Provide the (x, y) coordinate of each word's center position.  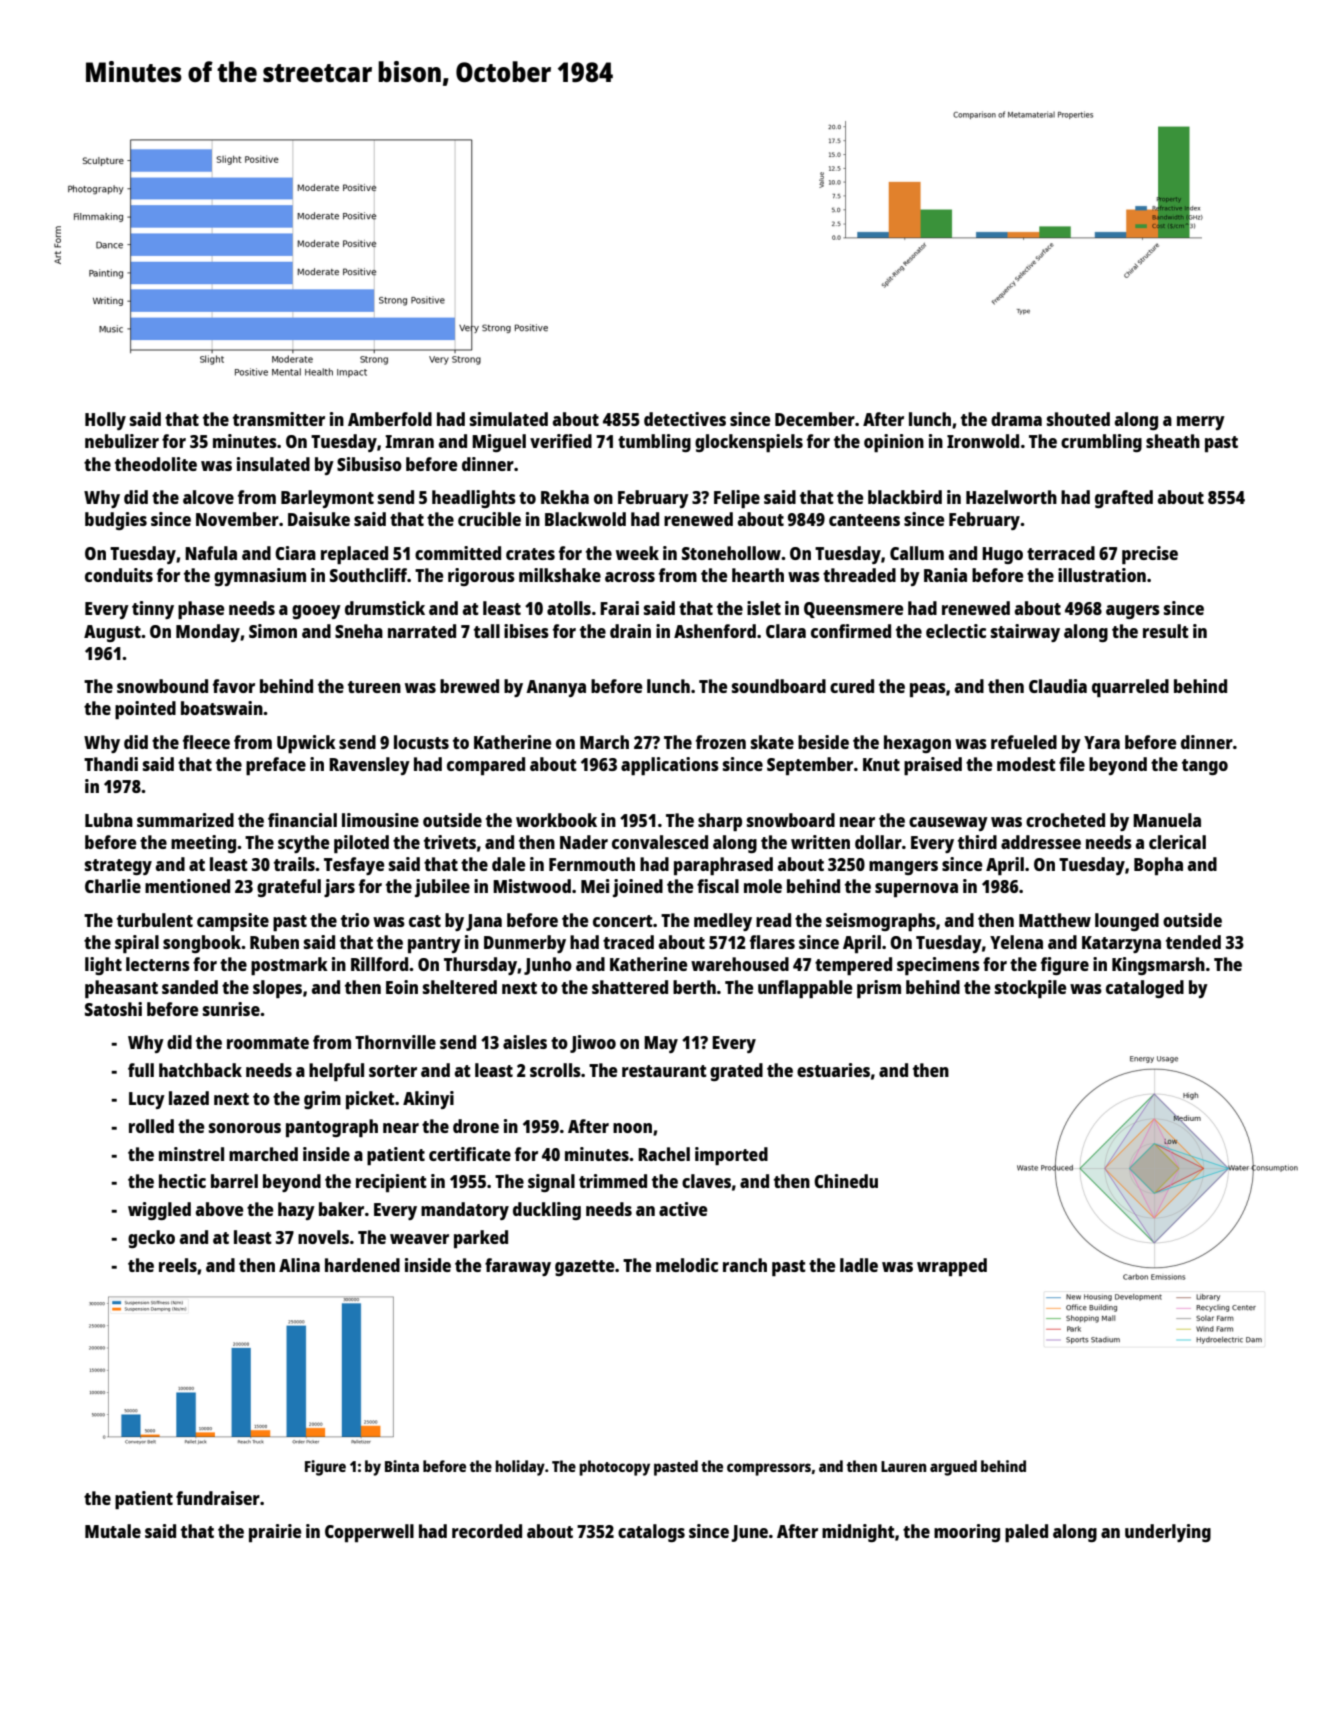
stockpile (1030, 989)
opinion (894, 443)
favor (234, 686)
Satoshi (113, 1009)
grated (736, 1072)
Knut (881, 764)
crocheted (1065, 820)
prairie (275, 1533)
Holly (105, 421)
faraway (518, 1267)
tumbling (654, 443)
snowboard (791, 820)
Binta (402, 1466)
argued (953, 1468)
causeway (948, 824)
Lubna (109, 820)
